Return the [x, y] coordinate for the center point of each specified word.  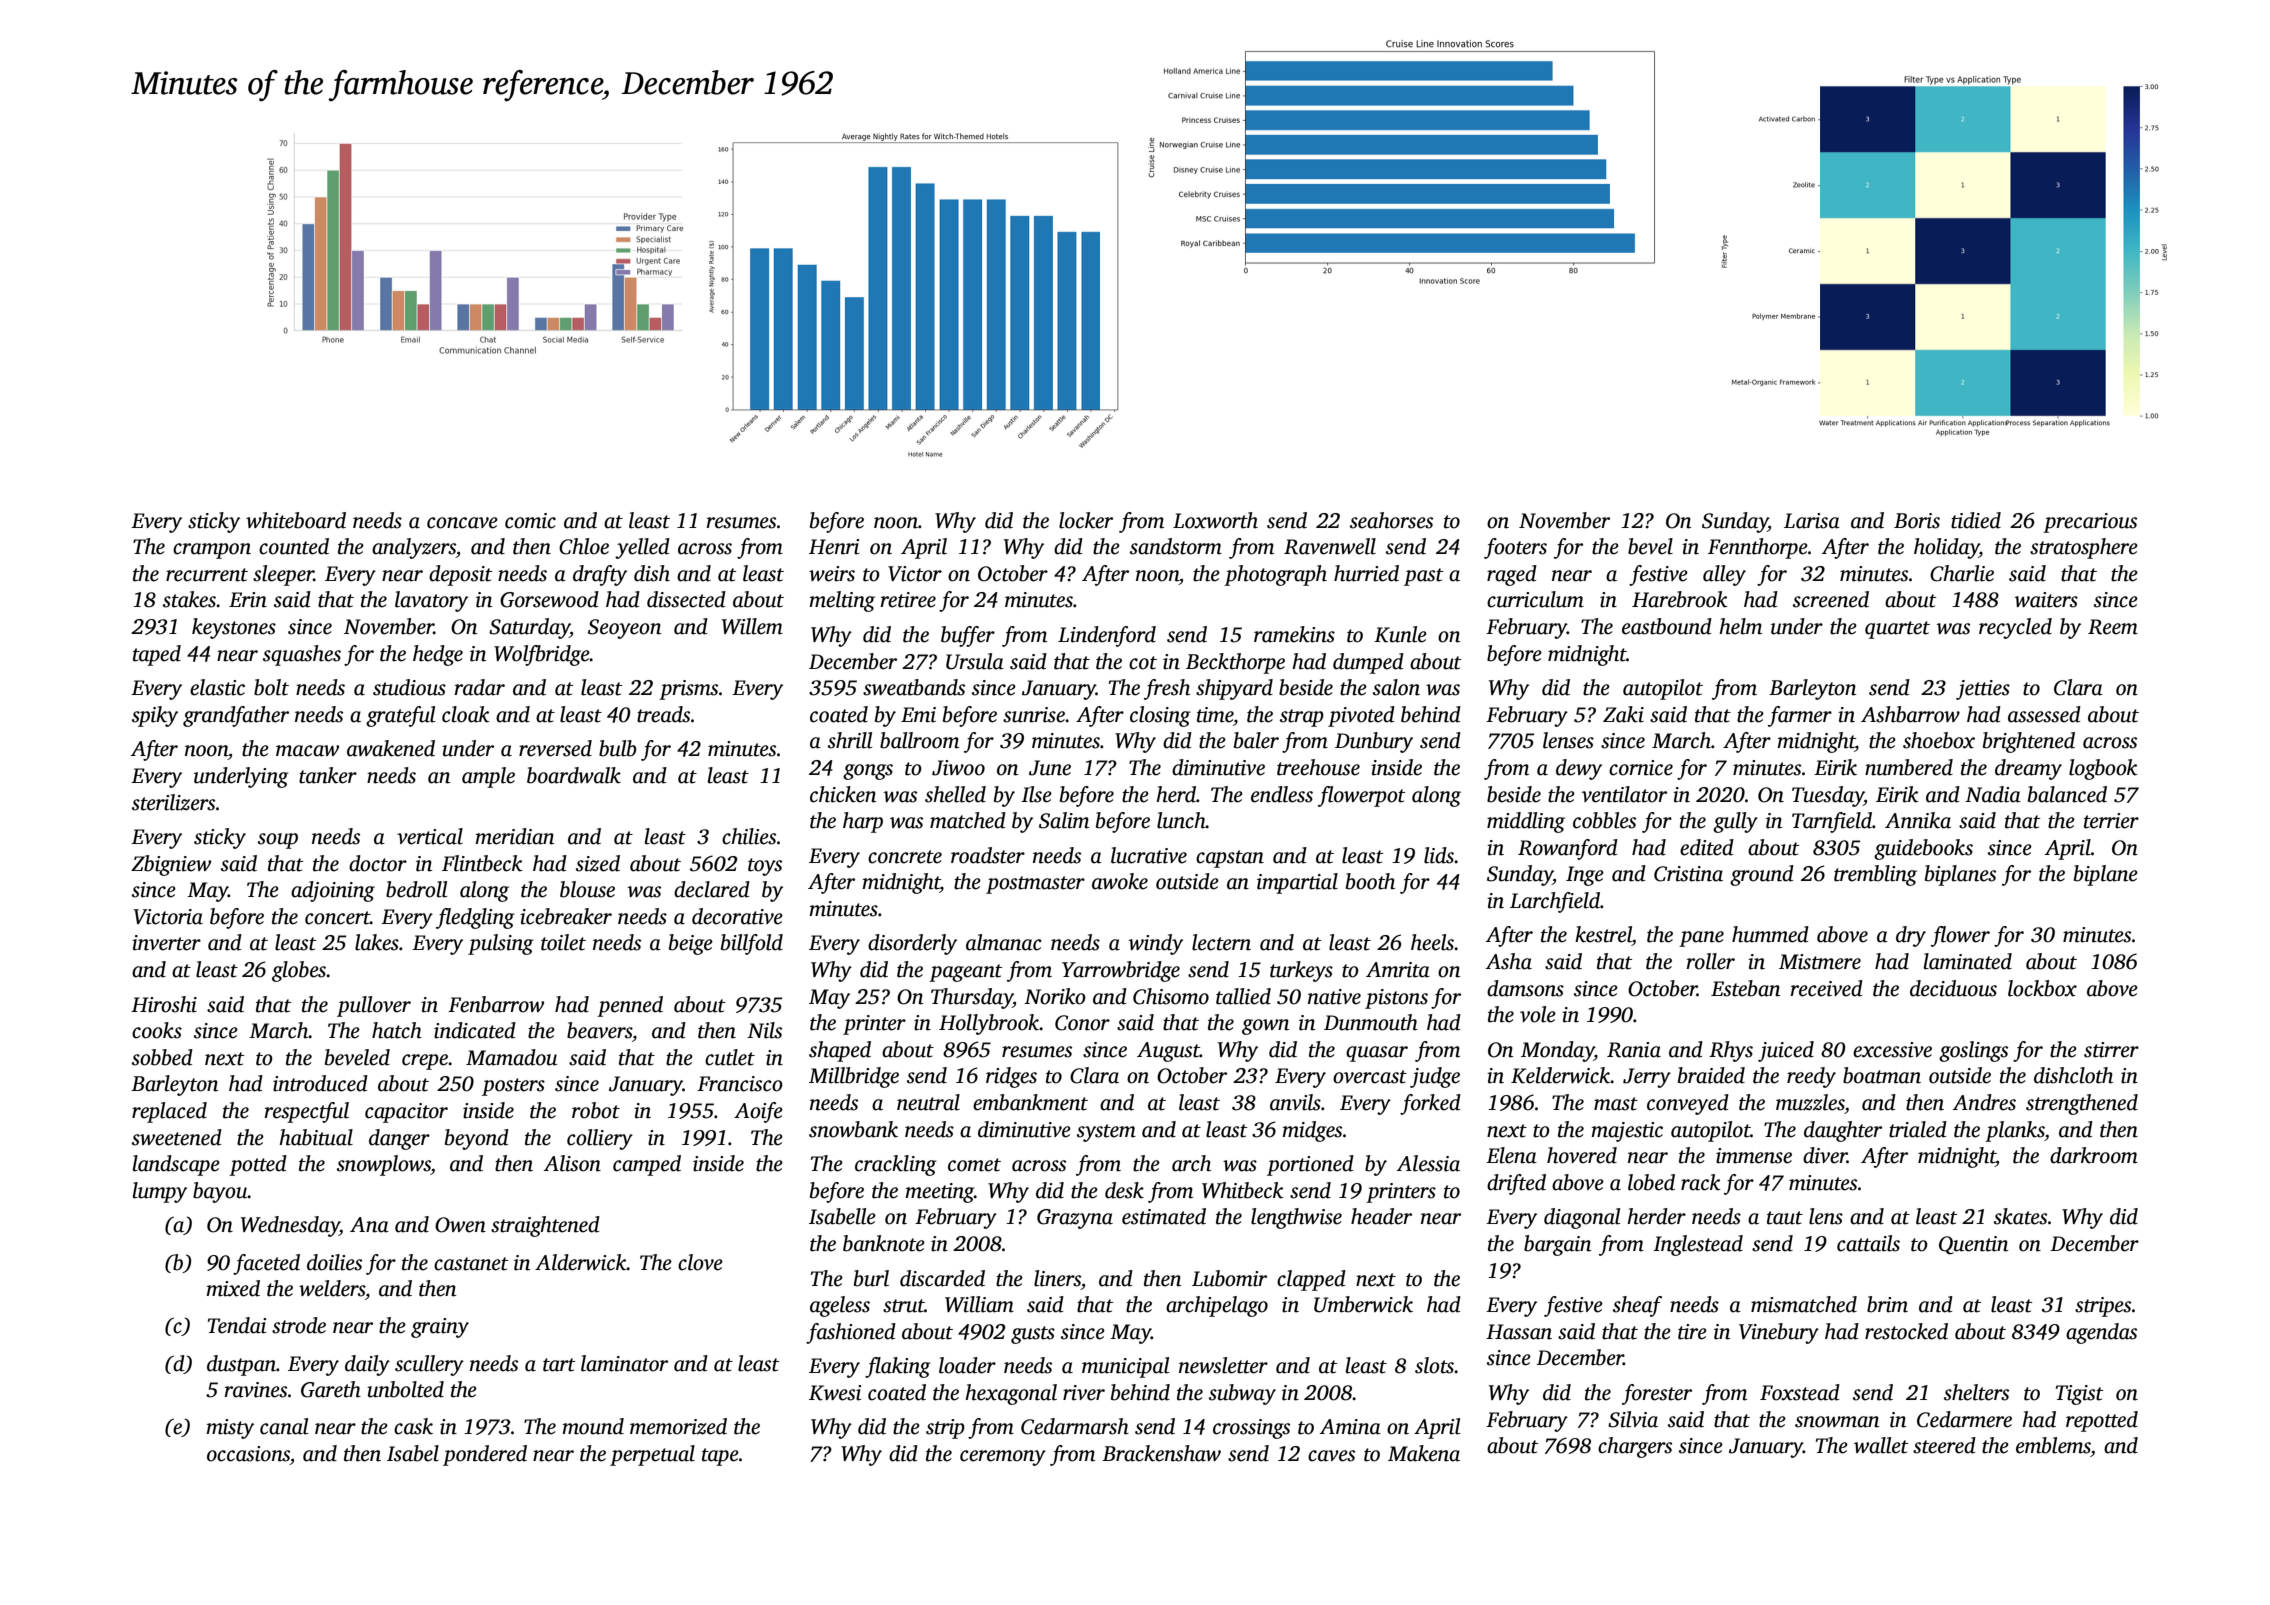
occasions [248, 1454]
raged [1512, 575]
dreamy [2028, 769]
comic [530, 521]
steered [1944, 1445]
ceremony [1003, 1458]
